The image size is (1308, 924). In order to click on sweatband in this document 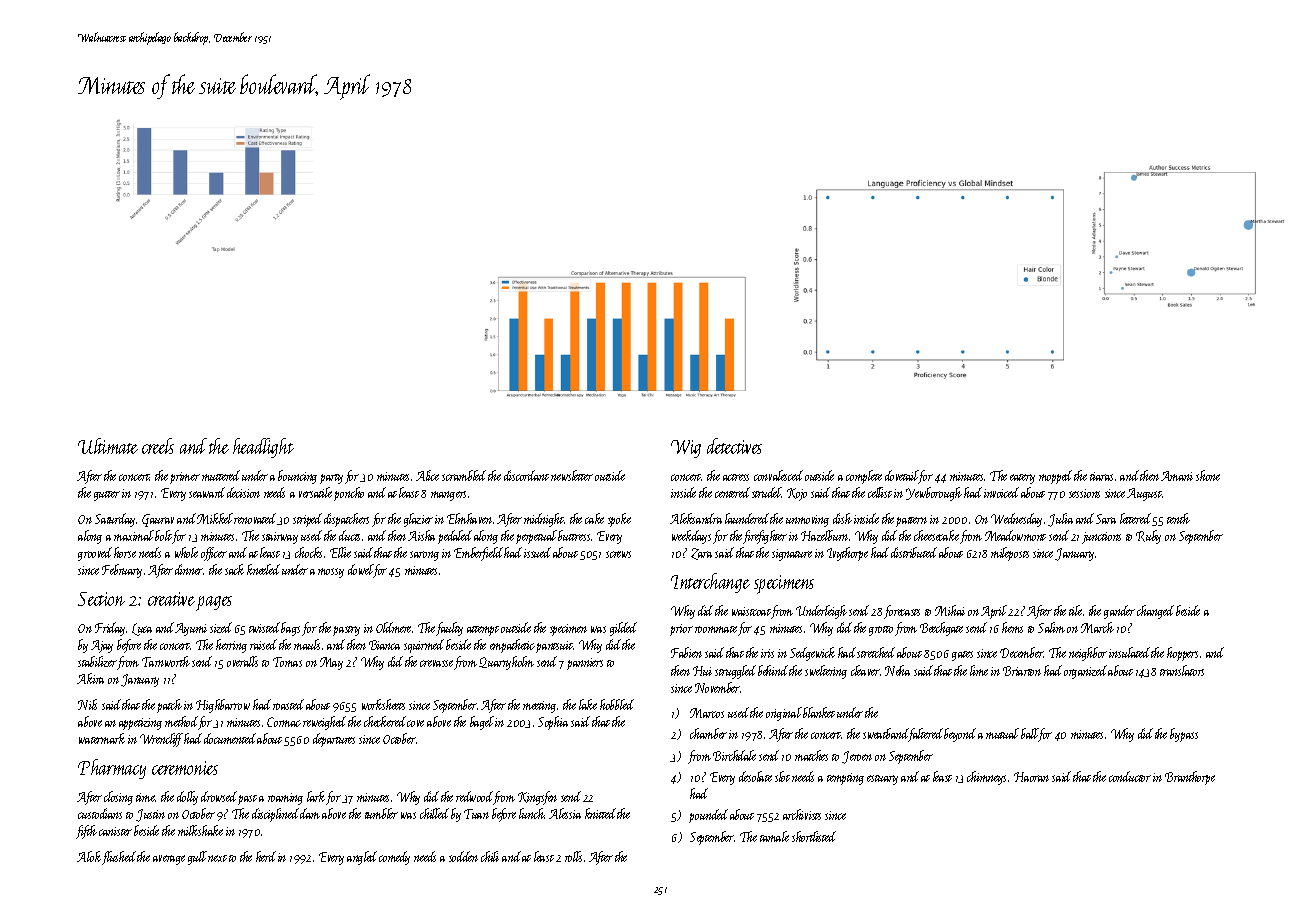, I will do `click(886, 735)`.
